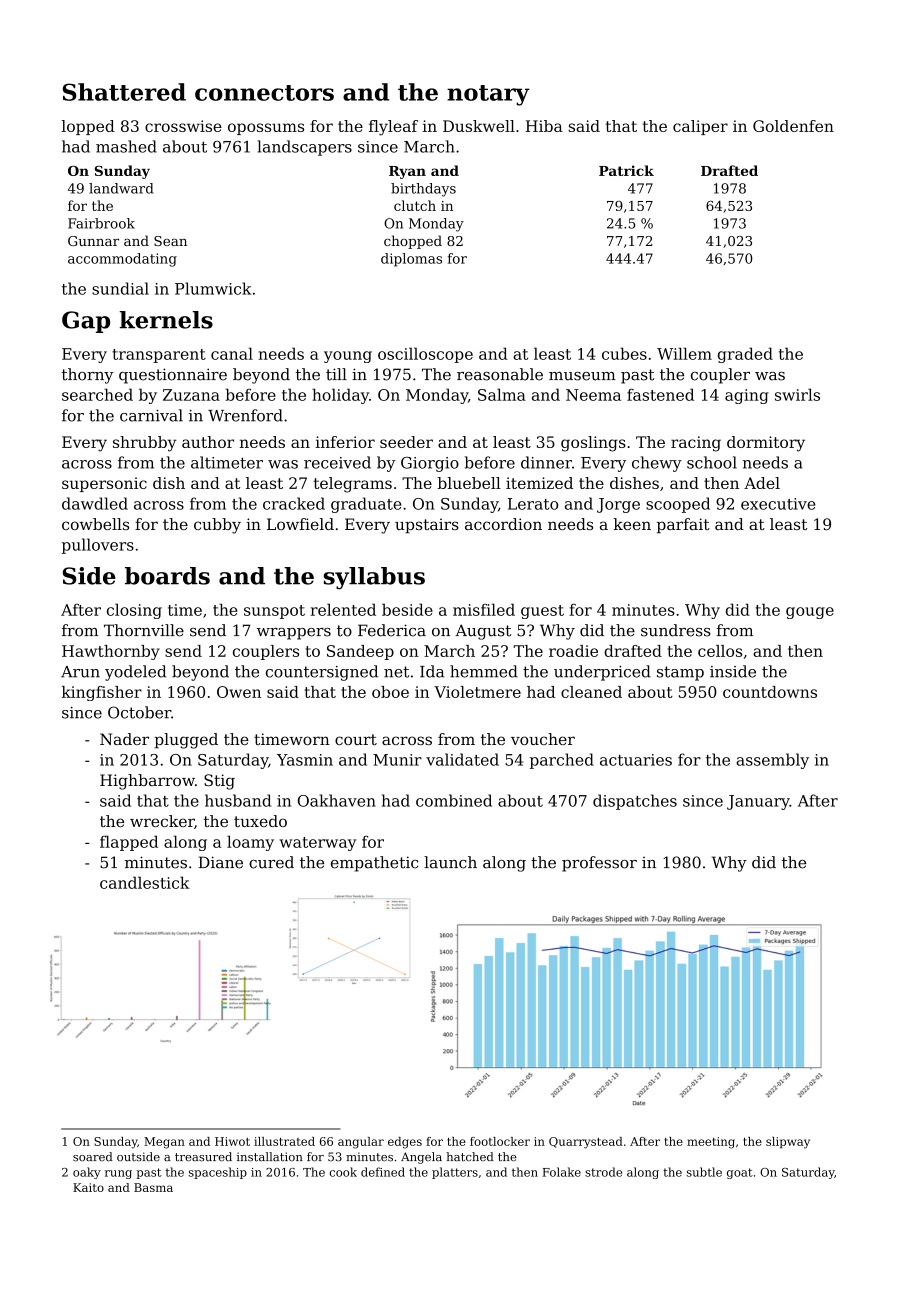 This document has width=908, height=1316. Describe the element at coordinates (720, 651) in the document. I see `cellos` at that location.
